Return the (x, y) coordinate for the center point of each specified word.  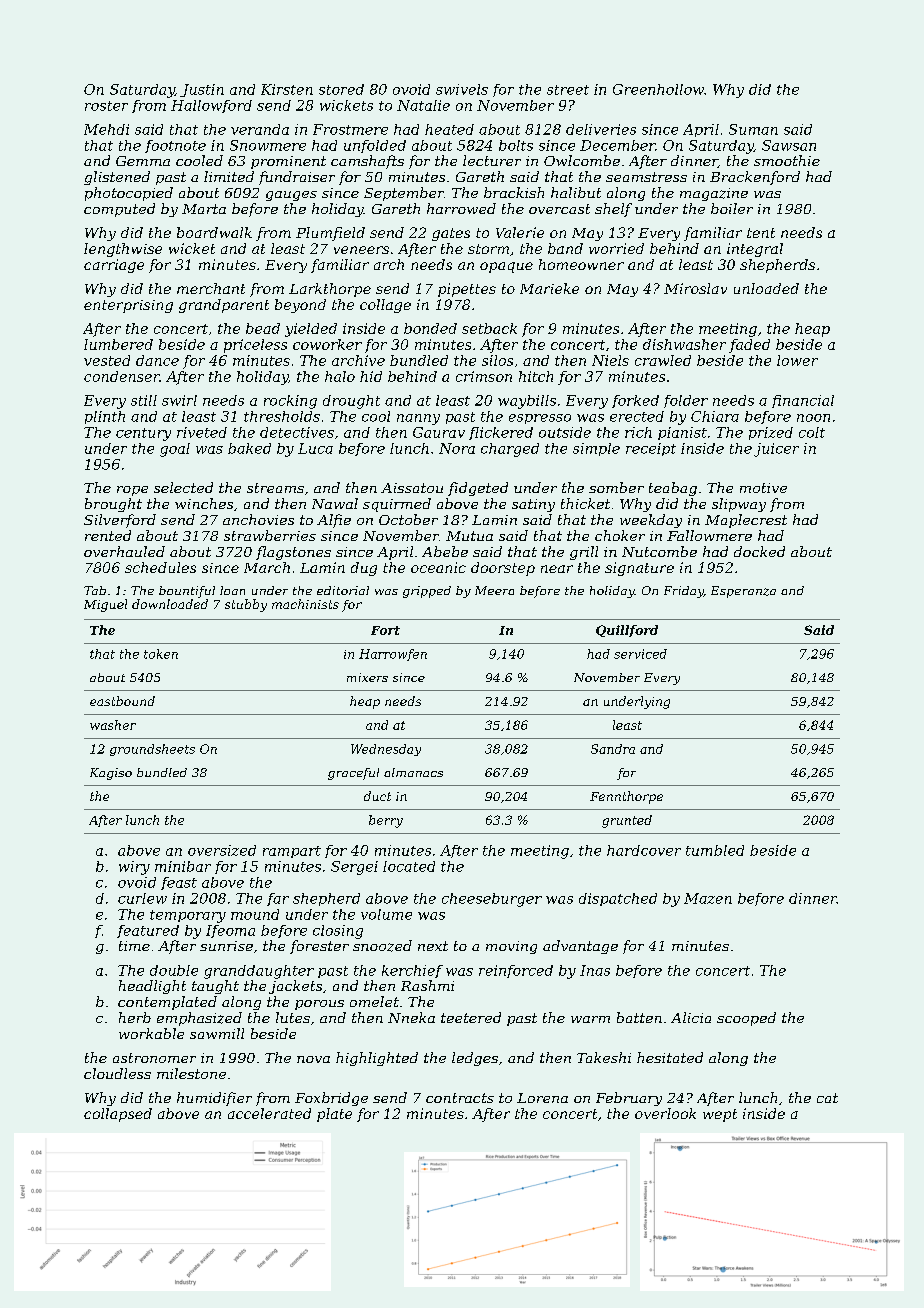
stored (341, 89)
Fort (385, 630)
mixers (367, 677)
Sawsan (789, 145)
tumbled (715, 850)
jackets (295, 987)
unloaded (766, 288)
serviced (640, 654)
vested (107, 360)
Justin (202, 90)
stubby (246, 605)
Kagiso (111, 774)
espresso (540, 419)
